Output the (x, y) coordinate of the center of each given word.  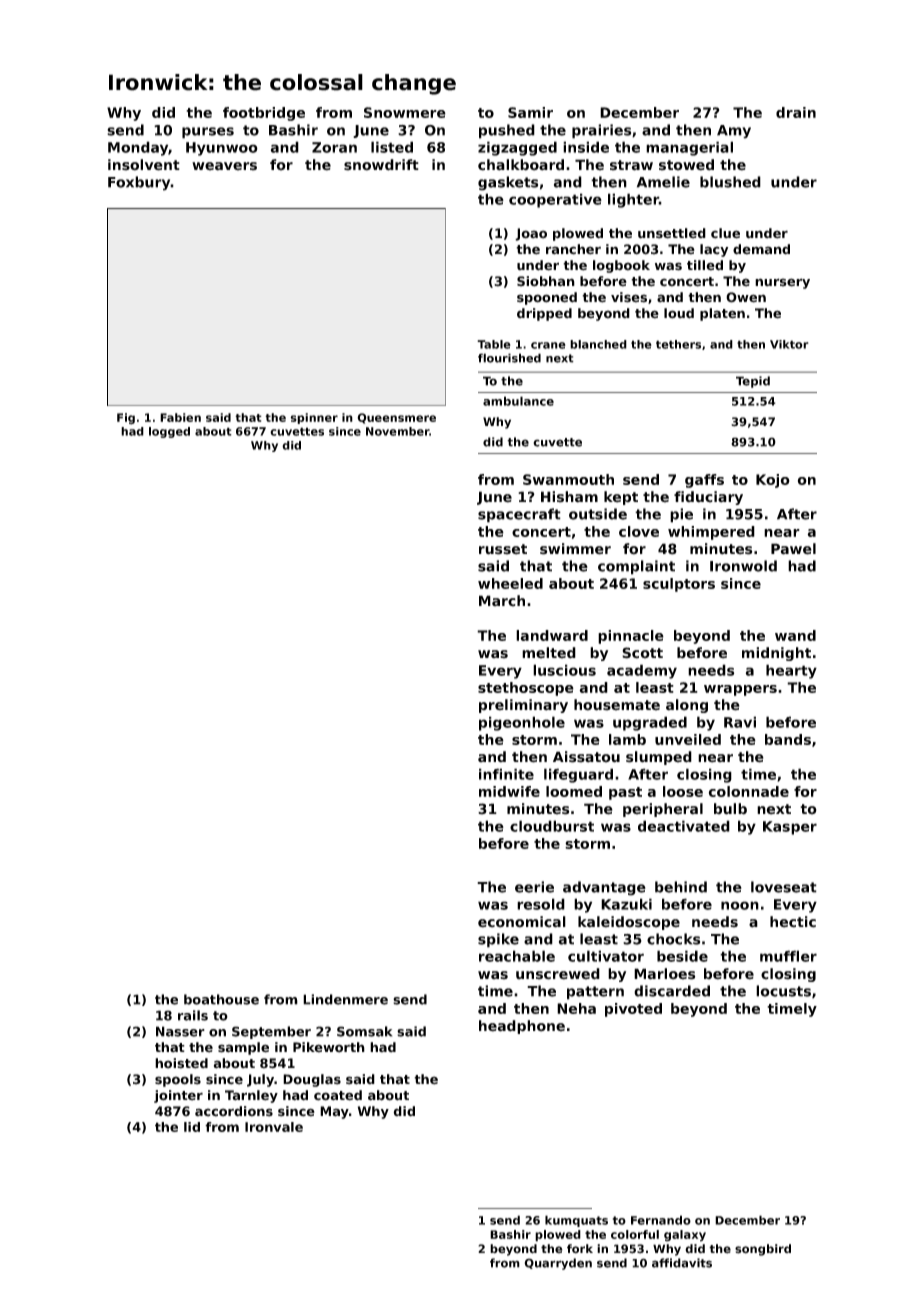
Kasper (790, 828)
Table (494, 344)
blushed (730, 182)
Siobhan (546, 281)
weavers (224, 166)
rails (193, 1015)
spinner (314, 418)
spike (498, 940)
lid (192, 1127)
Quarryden (558, 1264)
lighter (633, 200)
